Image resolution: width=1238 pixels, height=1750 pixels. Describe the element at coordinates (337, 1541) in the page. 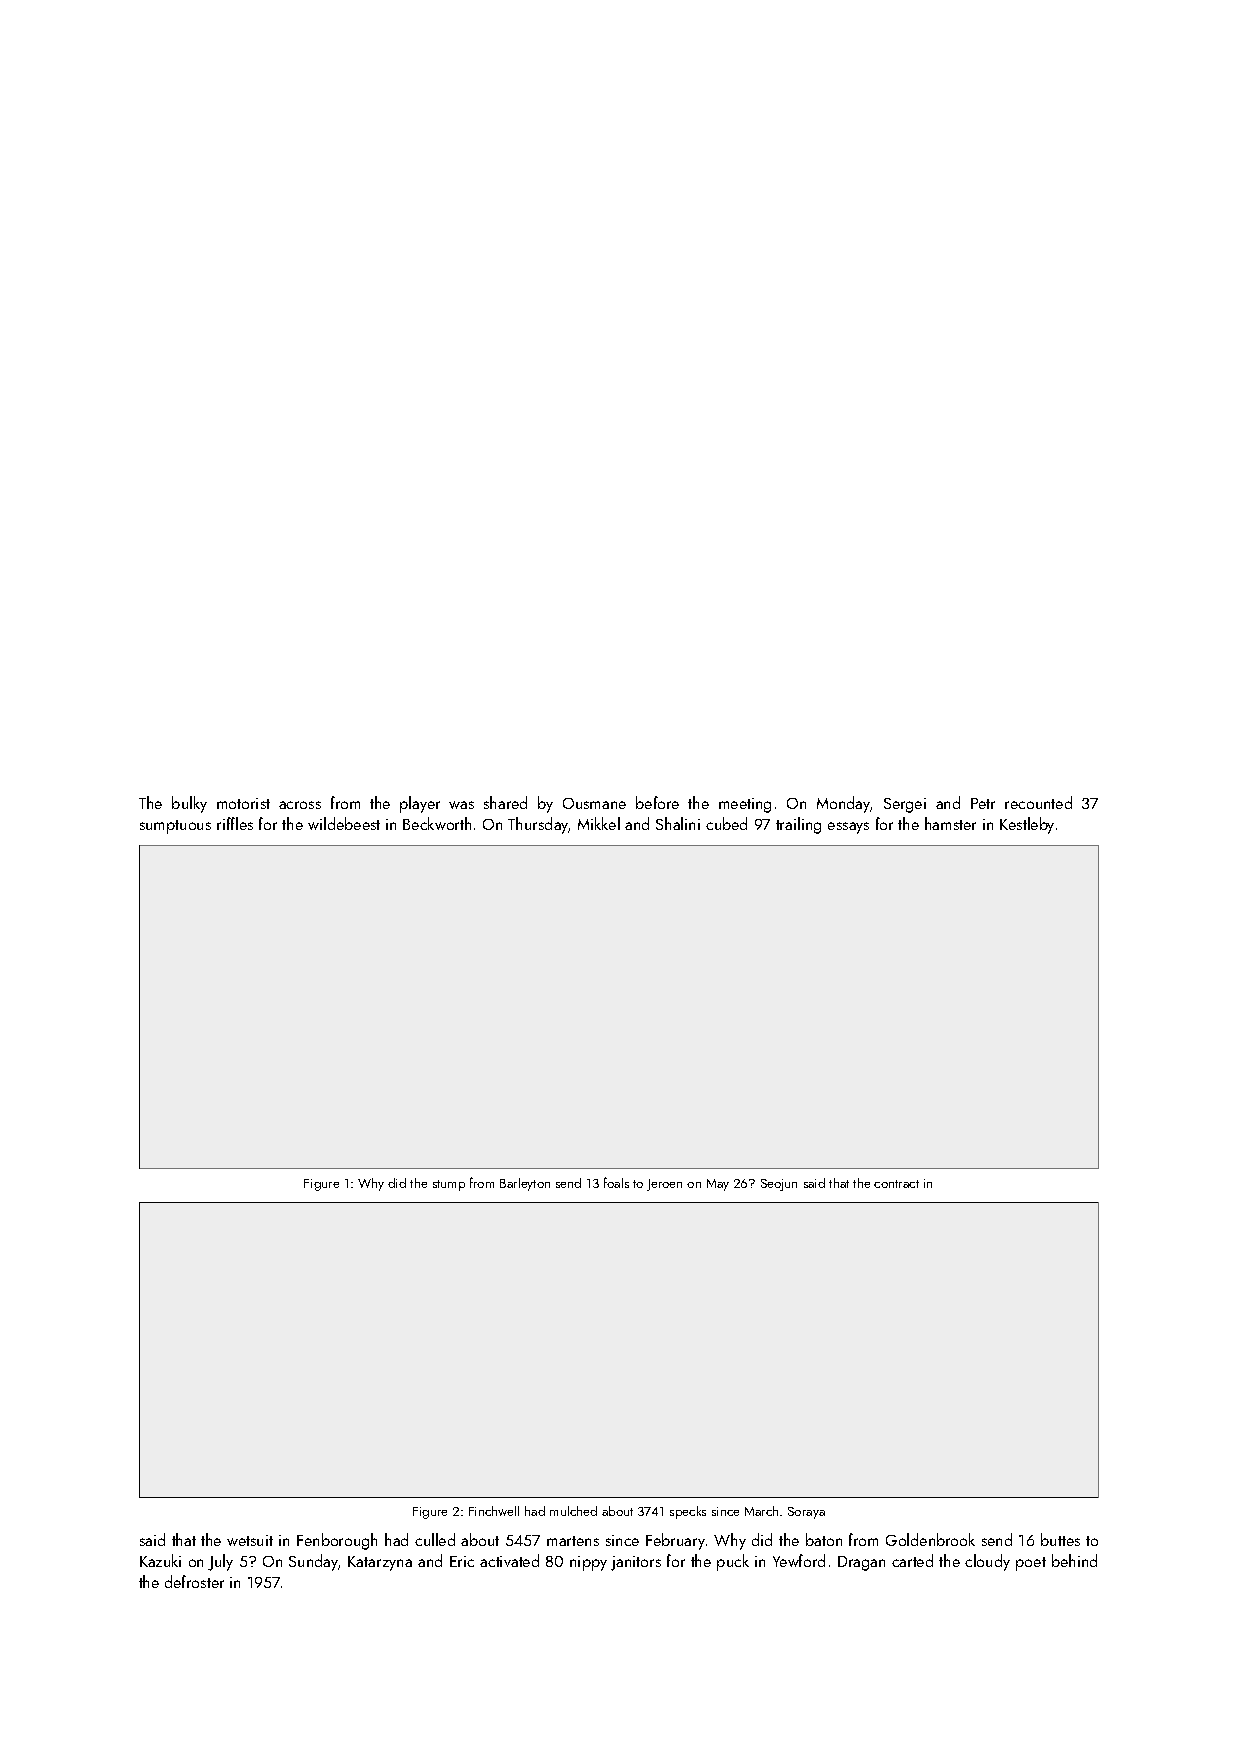

I see `Fenborough` at that location.
